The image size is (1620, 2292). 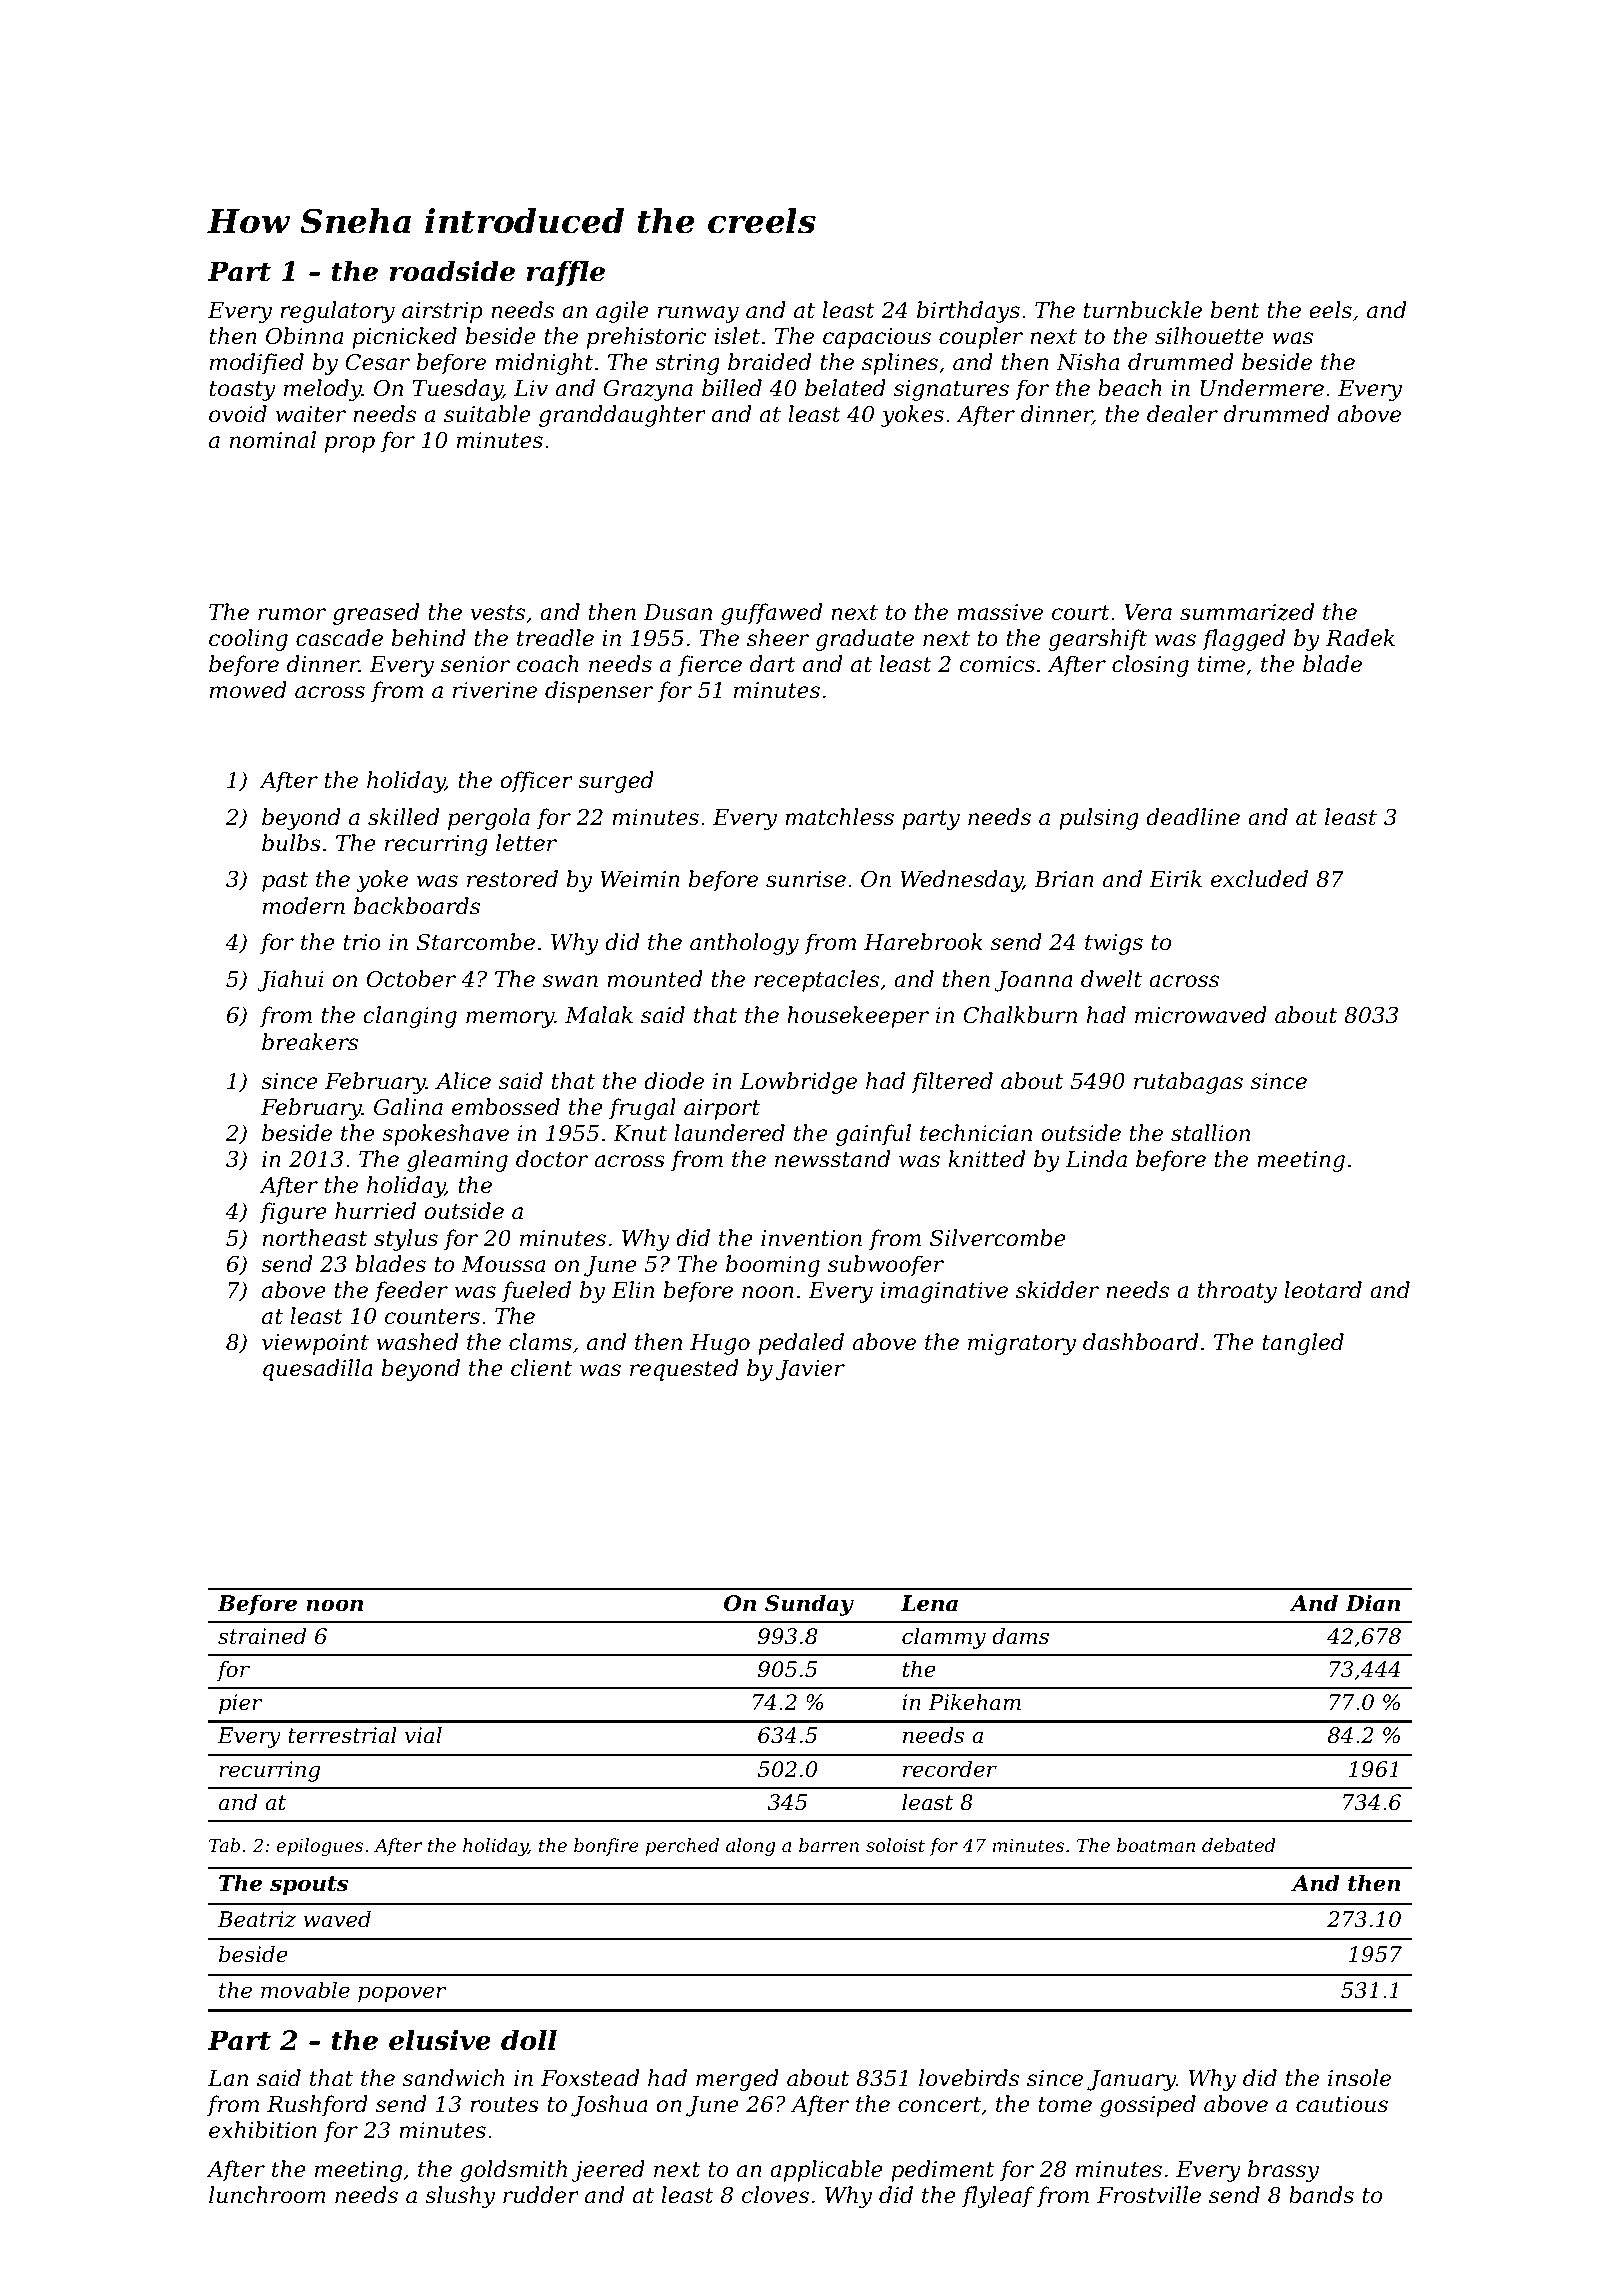 What do you see at coordinates (476, 942) in the image?
I see `Starcombe` at bounding box center [476, 942].
